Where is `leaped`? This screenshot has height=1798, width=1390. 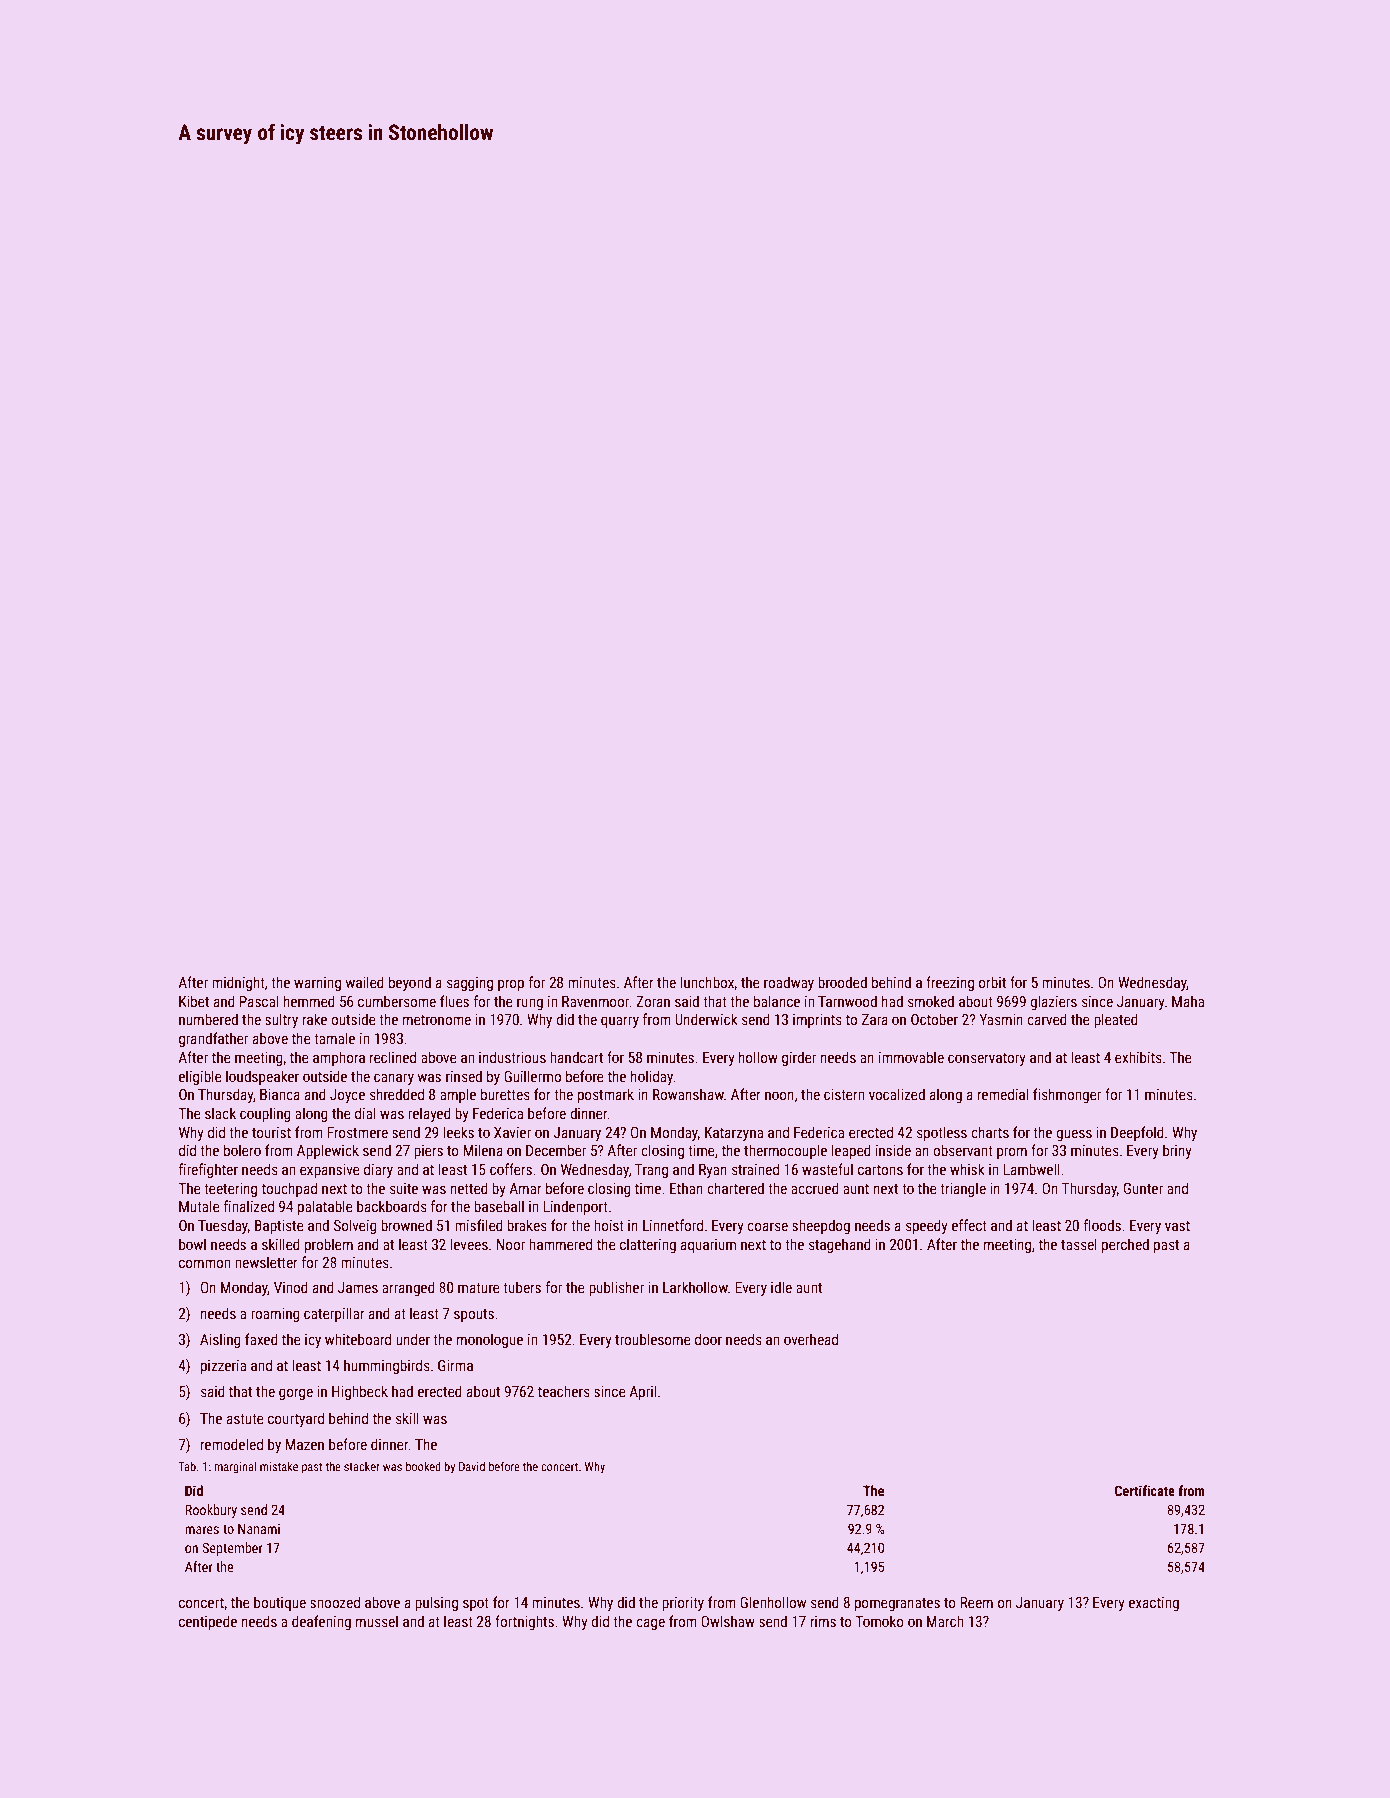 leaped is located at coordinates (851, 1151).
